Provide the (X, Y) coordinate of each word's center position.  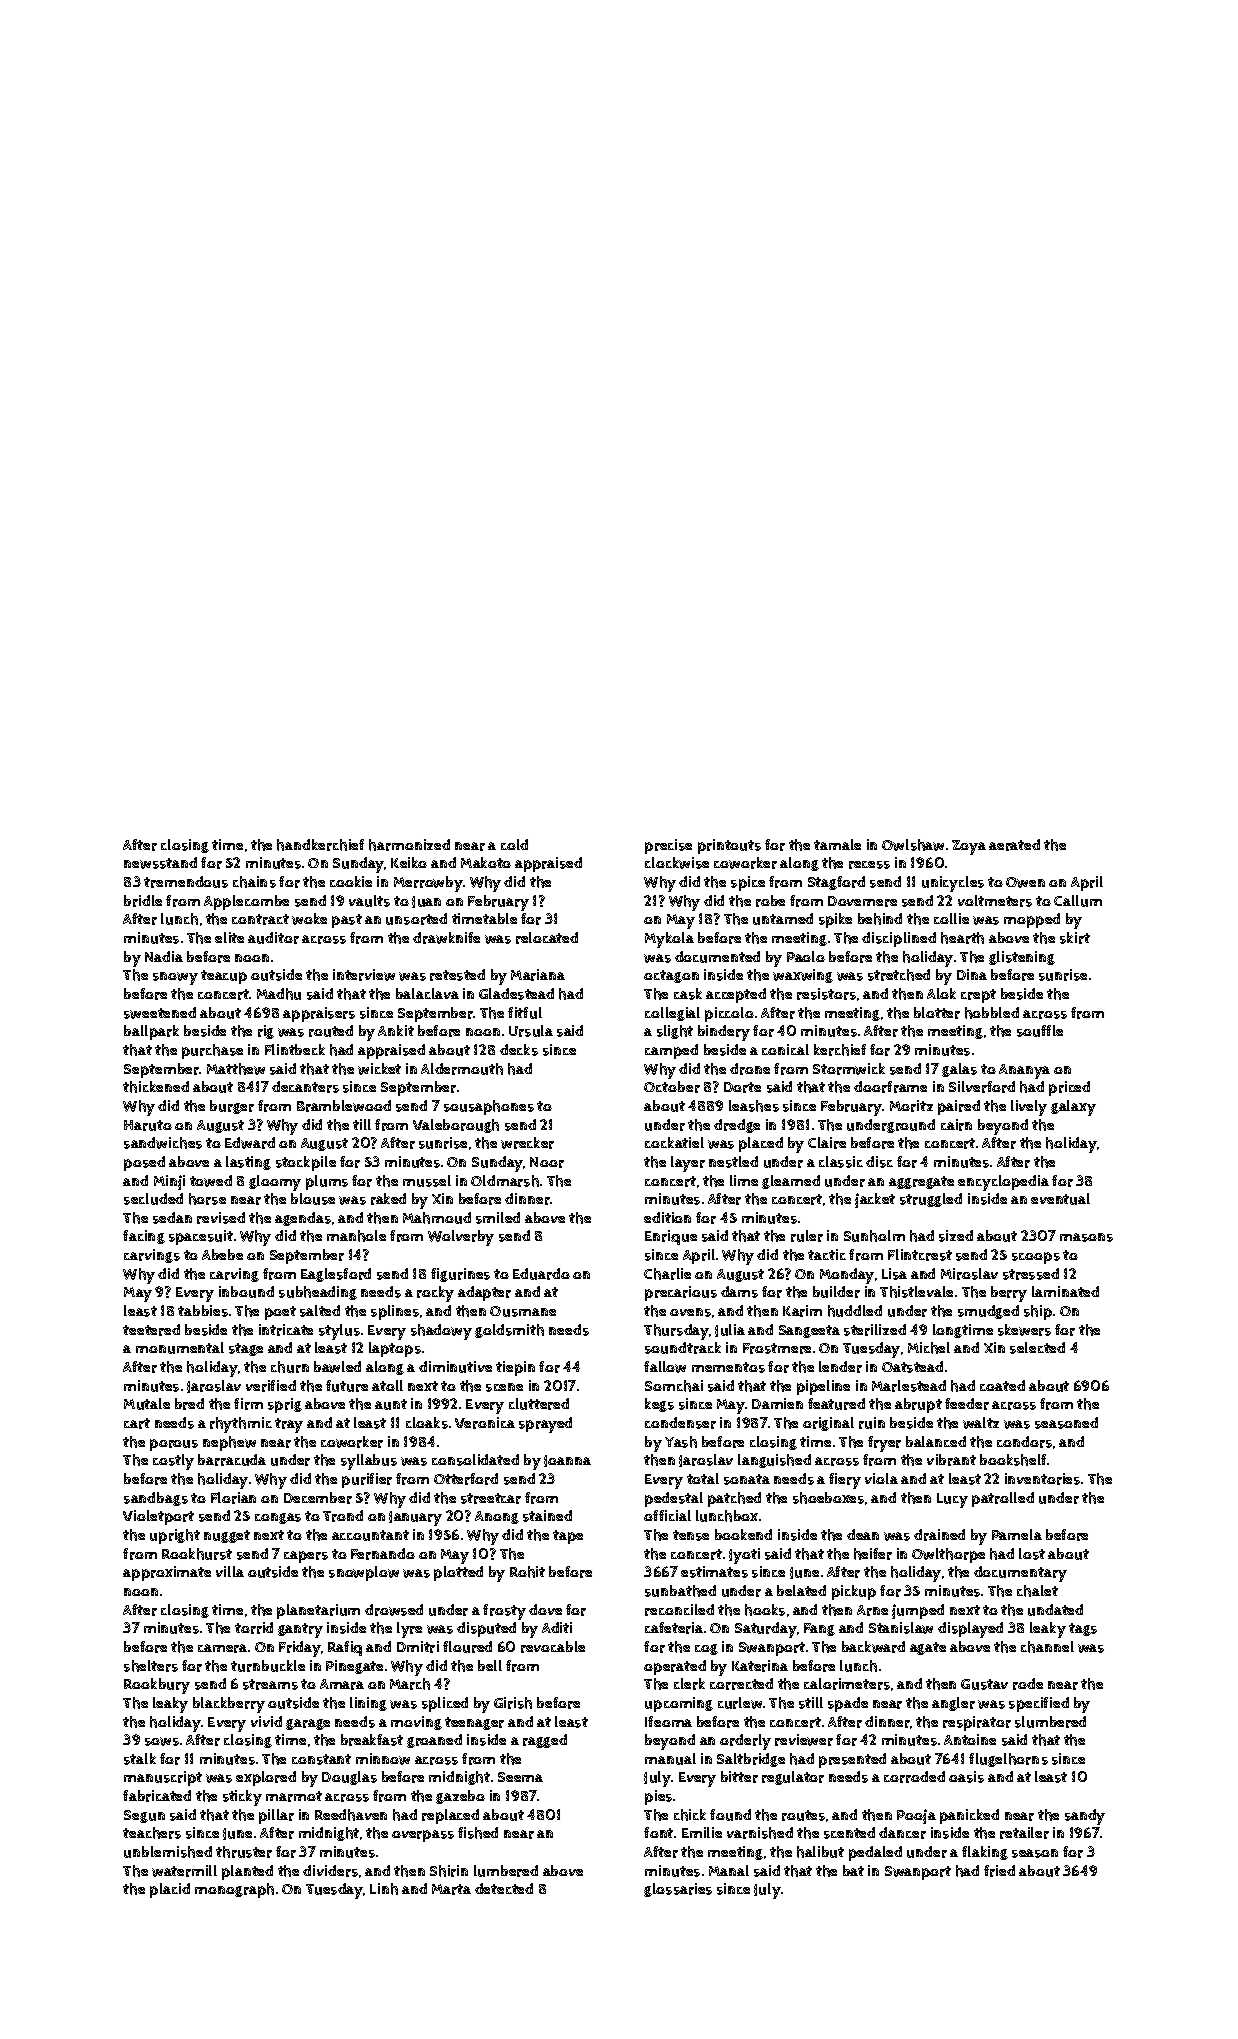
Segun (144, 1816)
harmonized (409, 845)
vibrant (951, 1460)
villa (230, 1571)
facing (144, 1237)
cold (514, 844)
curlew (740, 1703)
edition (667, 1217)
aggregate (921, 1182)
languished (774, 1461)
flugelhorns (1008, 1760)
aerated (1014, 845)
